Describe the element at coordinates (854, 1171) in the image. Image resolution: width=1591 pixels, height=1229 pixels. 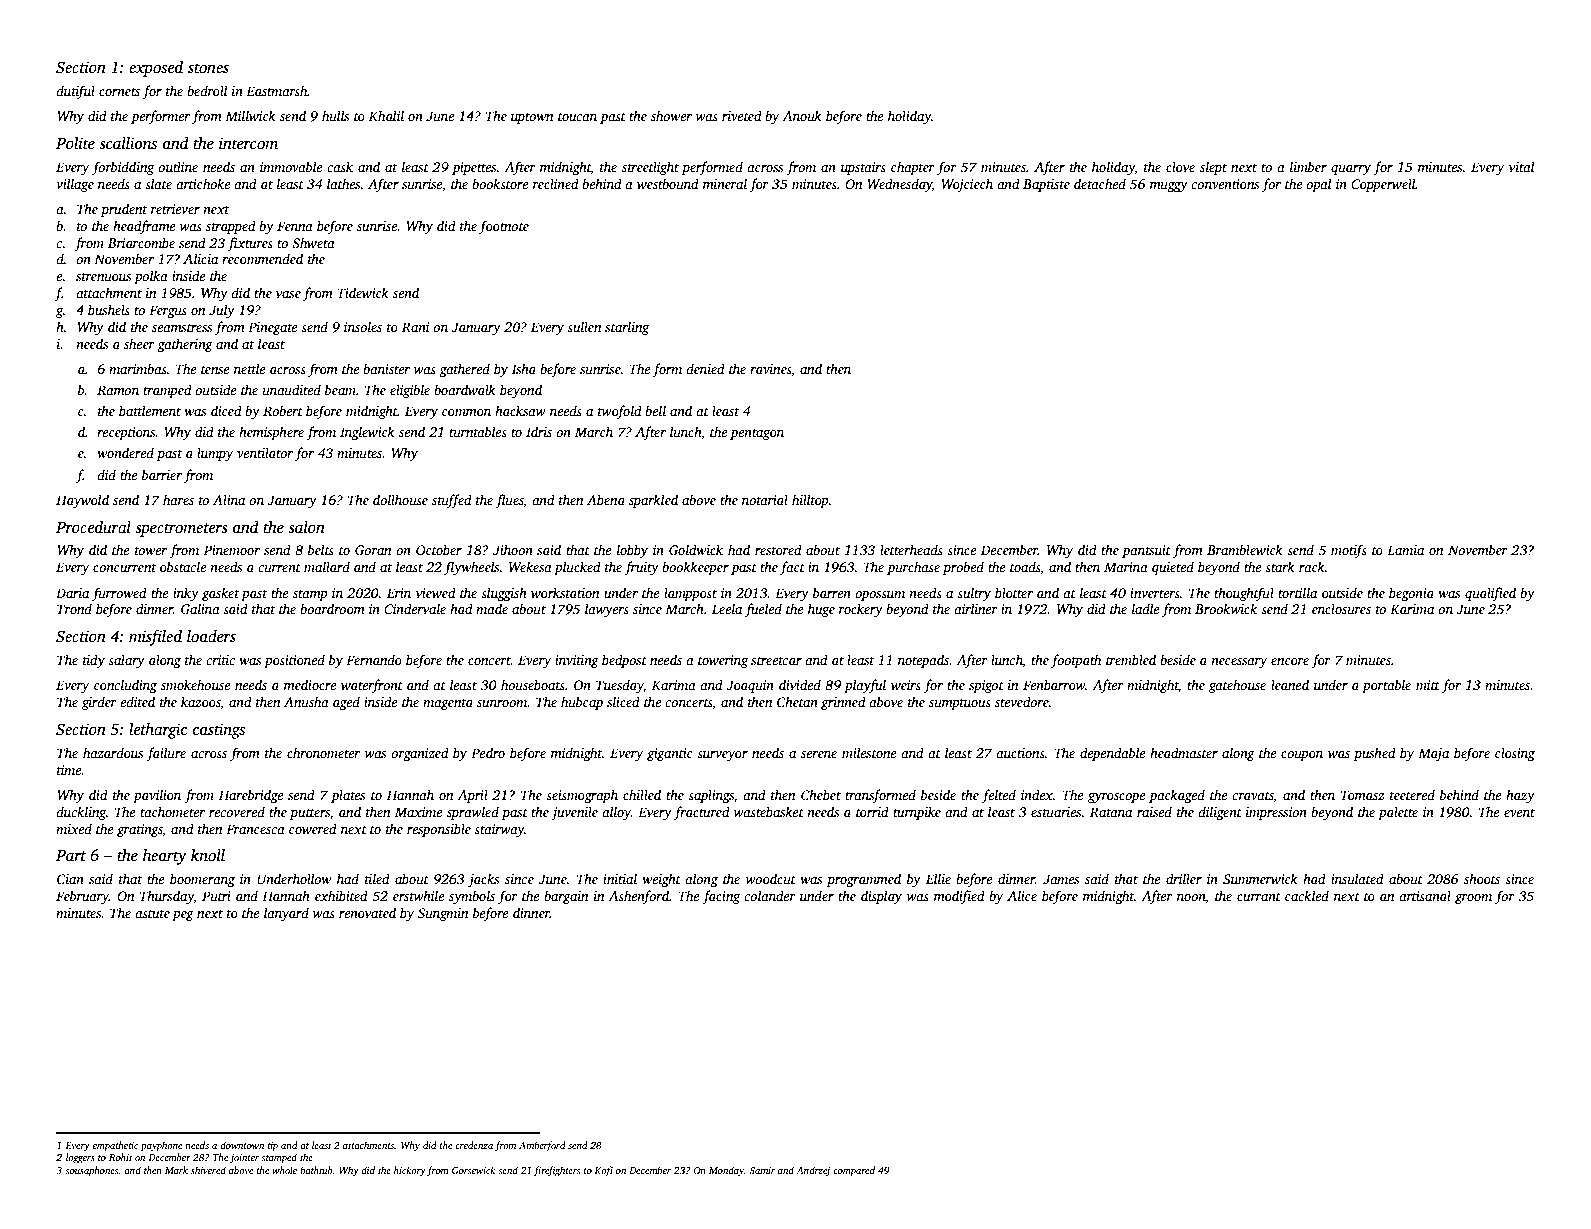
I see `compared` at that location.
